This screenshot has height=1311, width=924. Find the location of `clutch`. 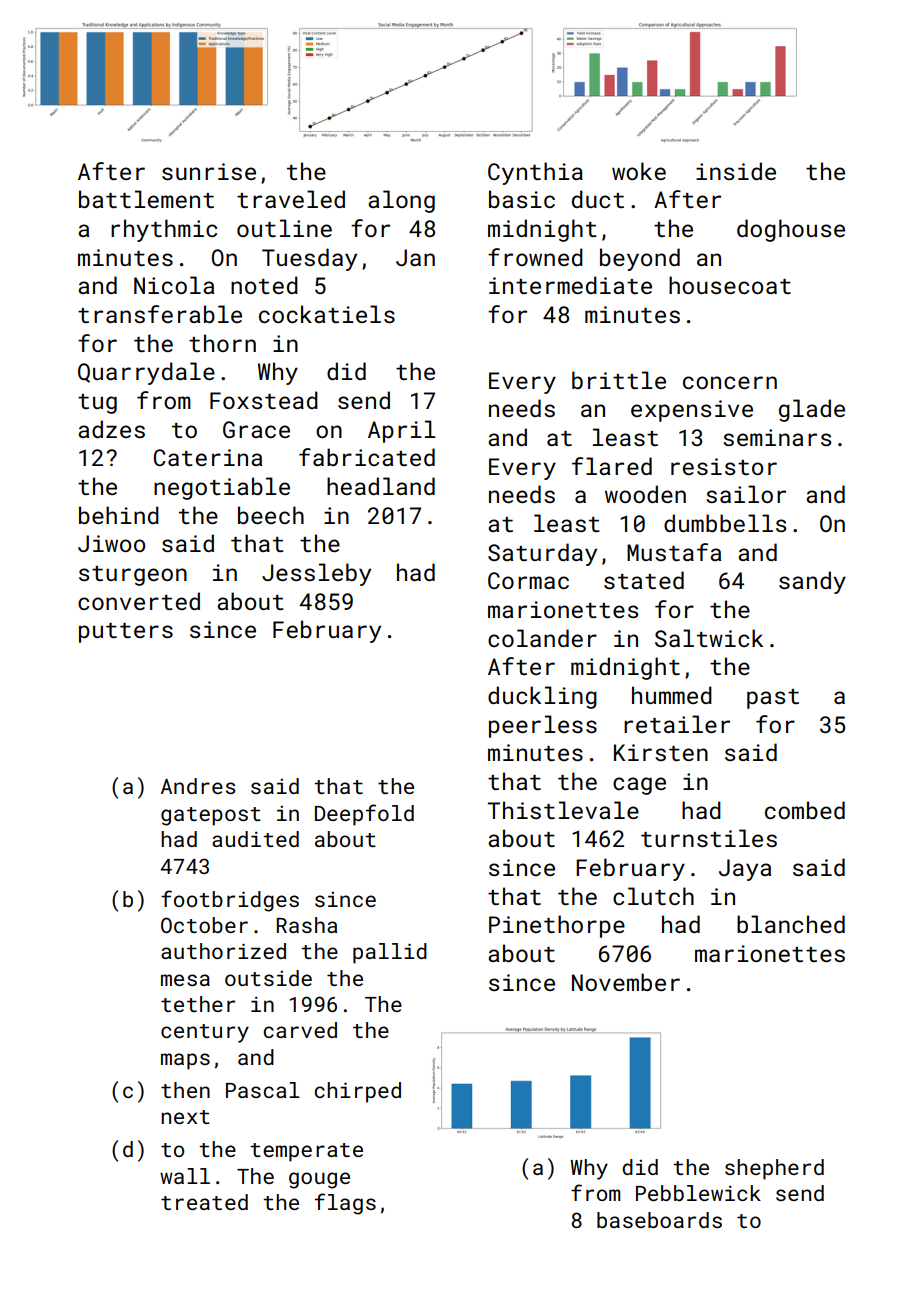

clutch is located at coordinates (653, 896).
